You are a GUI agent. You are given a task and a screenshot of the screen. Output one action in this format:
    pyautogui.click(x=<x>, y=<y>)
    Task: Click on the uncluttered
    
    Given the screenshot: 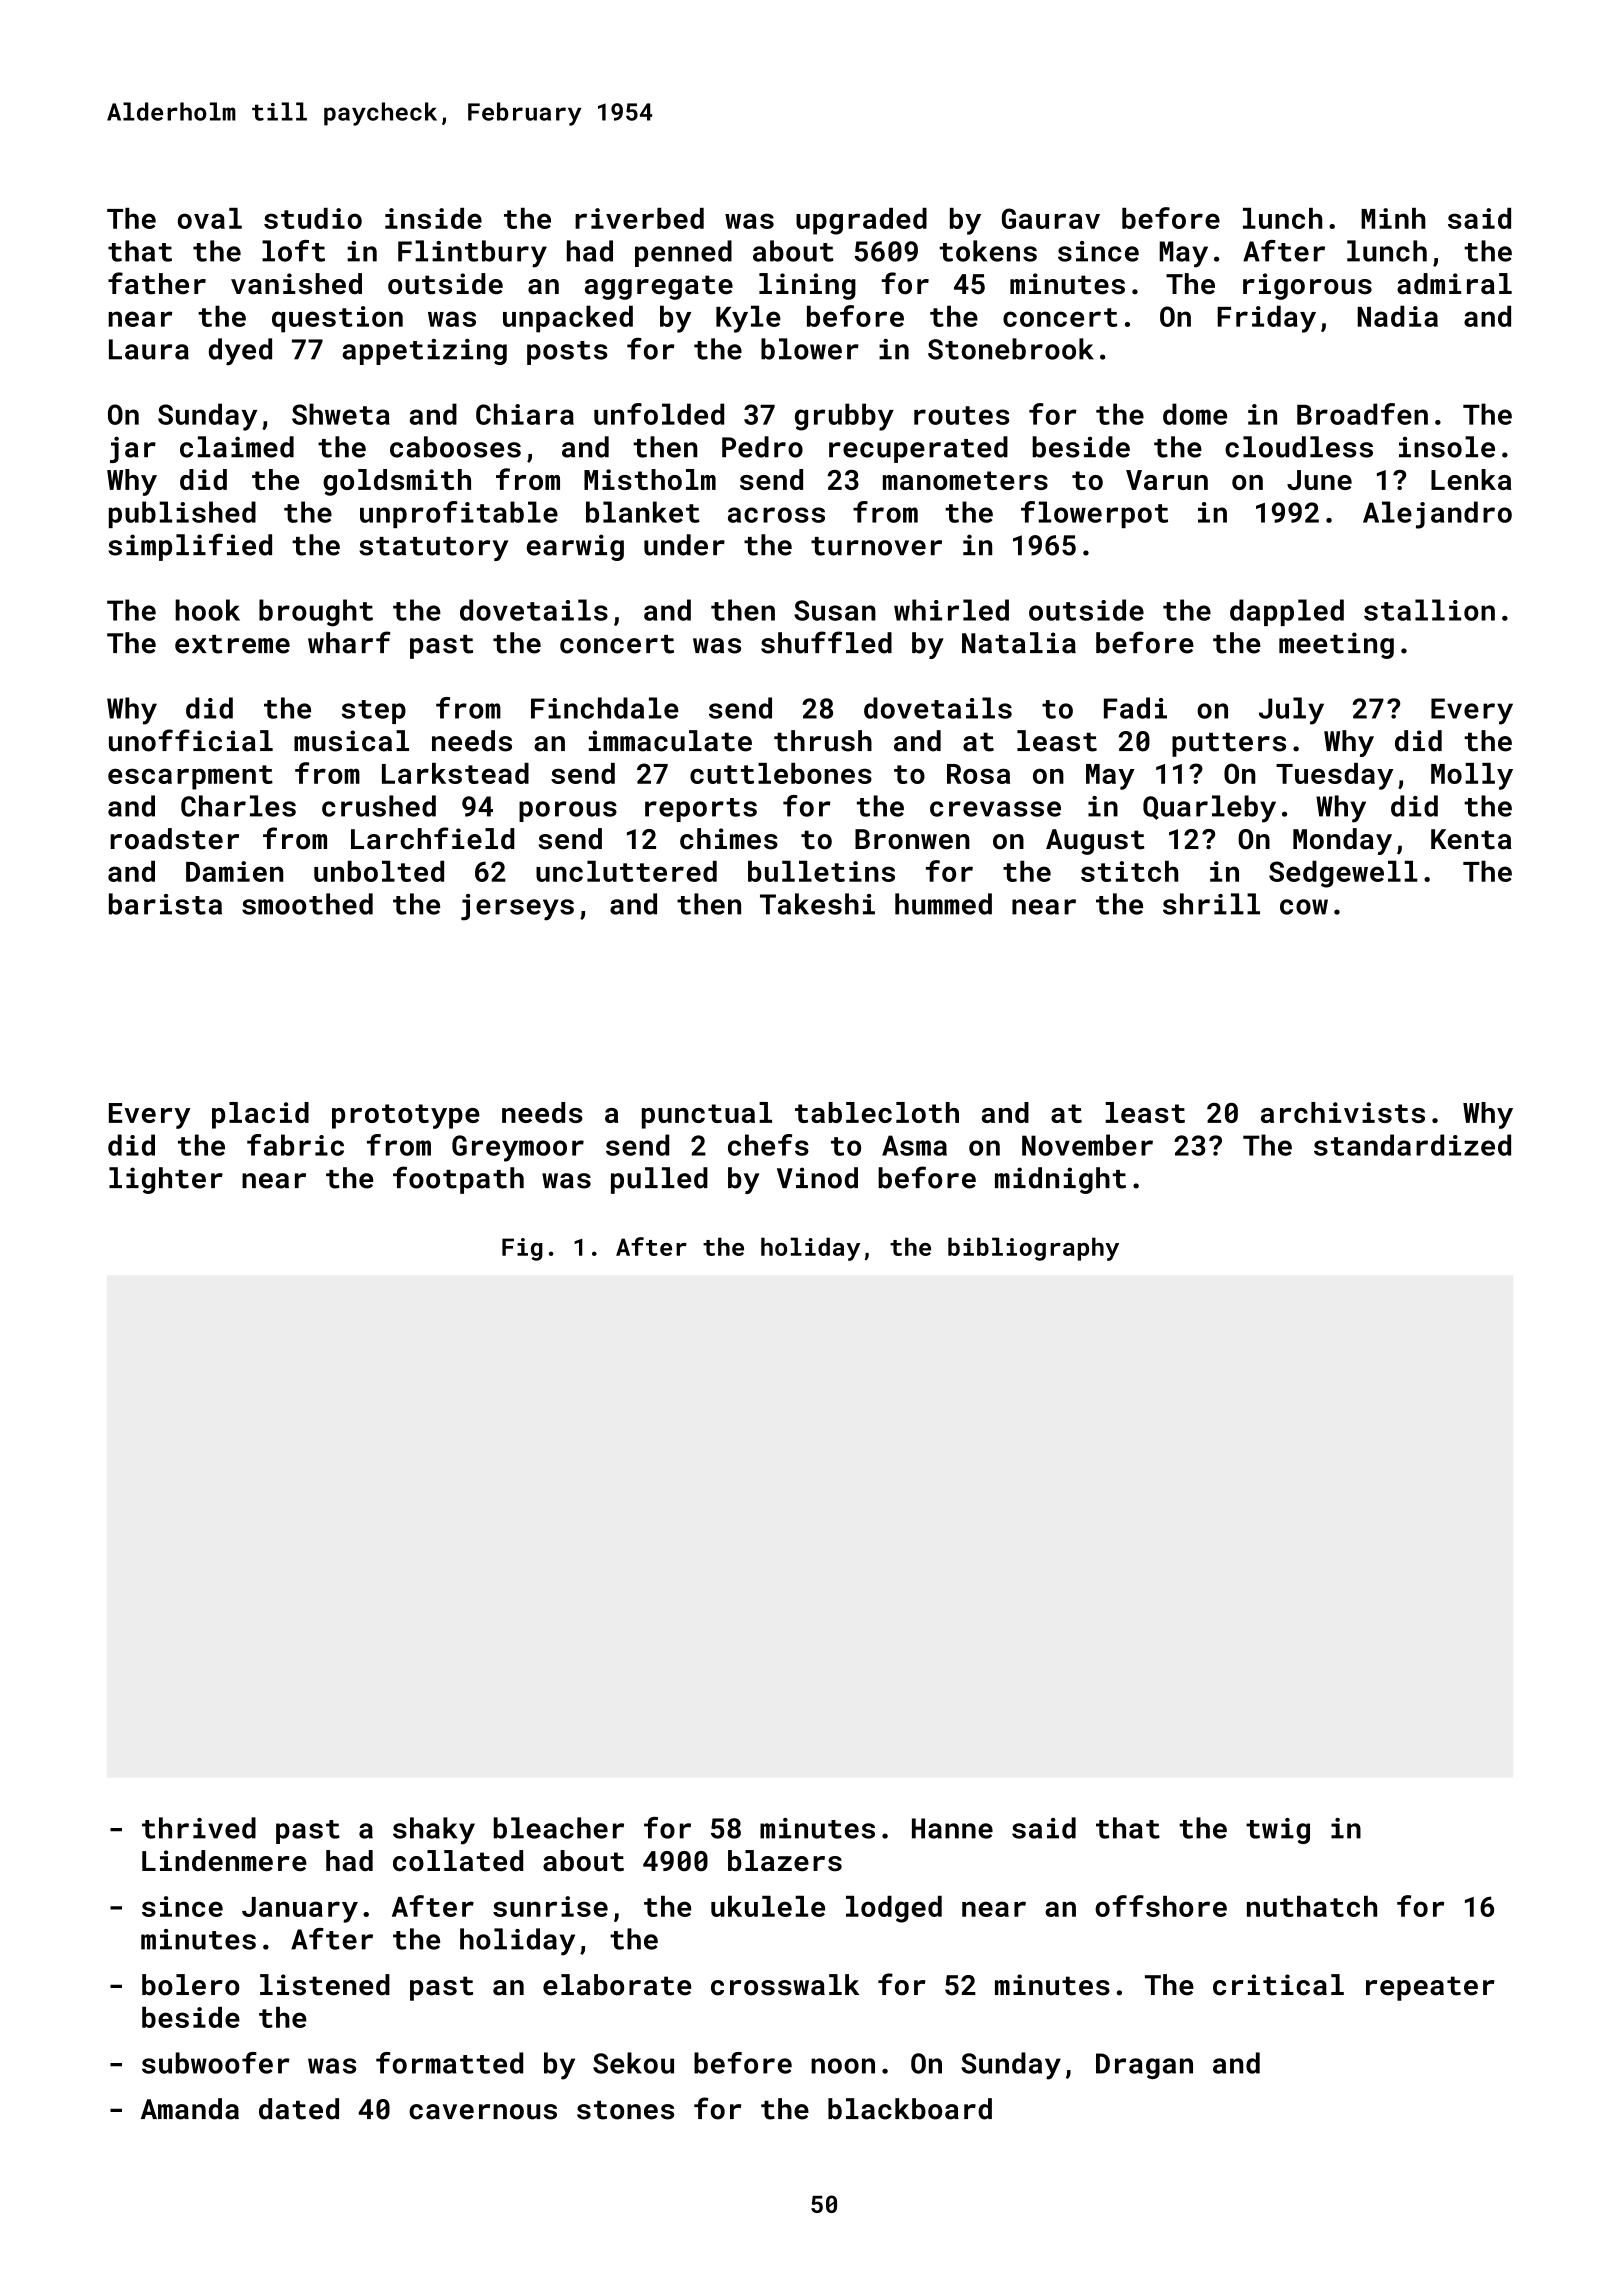 What is the action you would take?
    pyautogui.click(x=626, y=871)
